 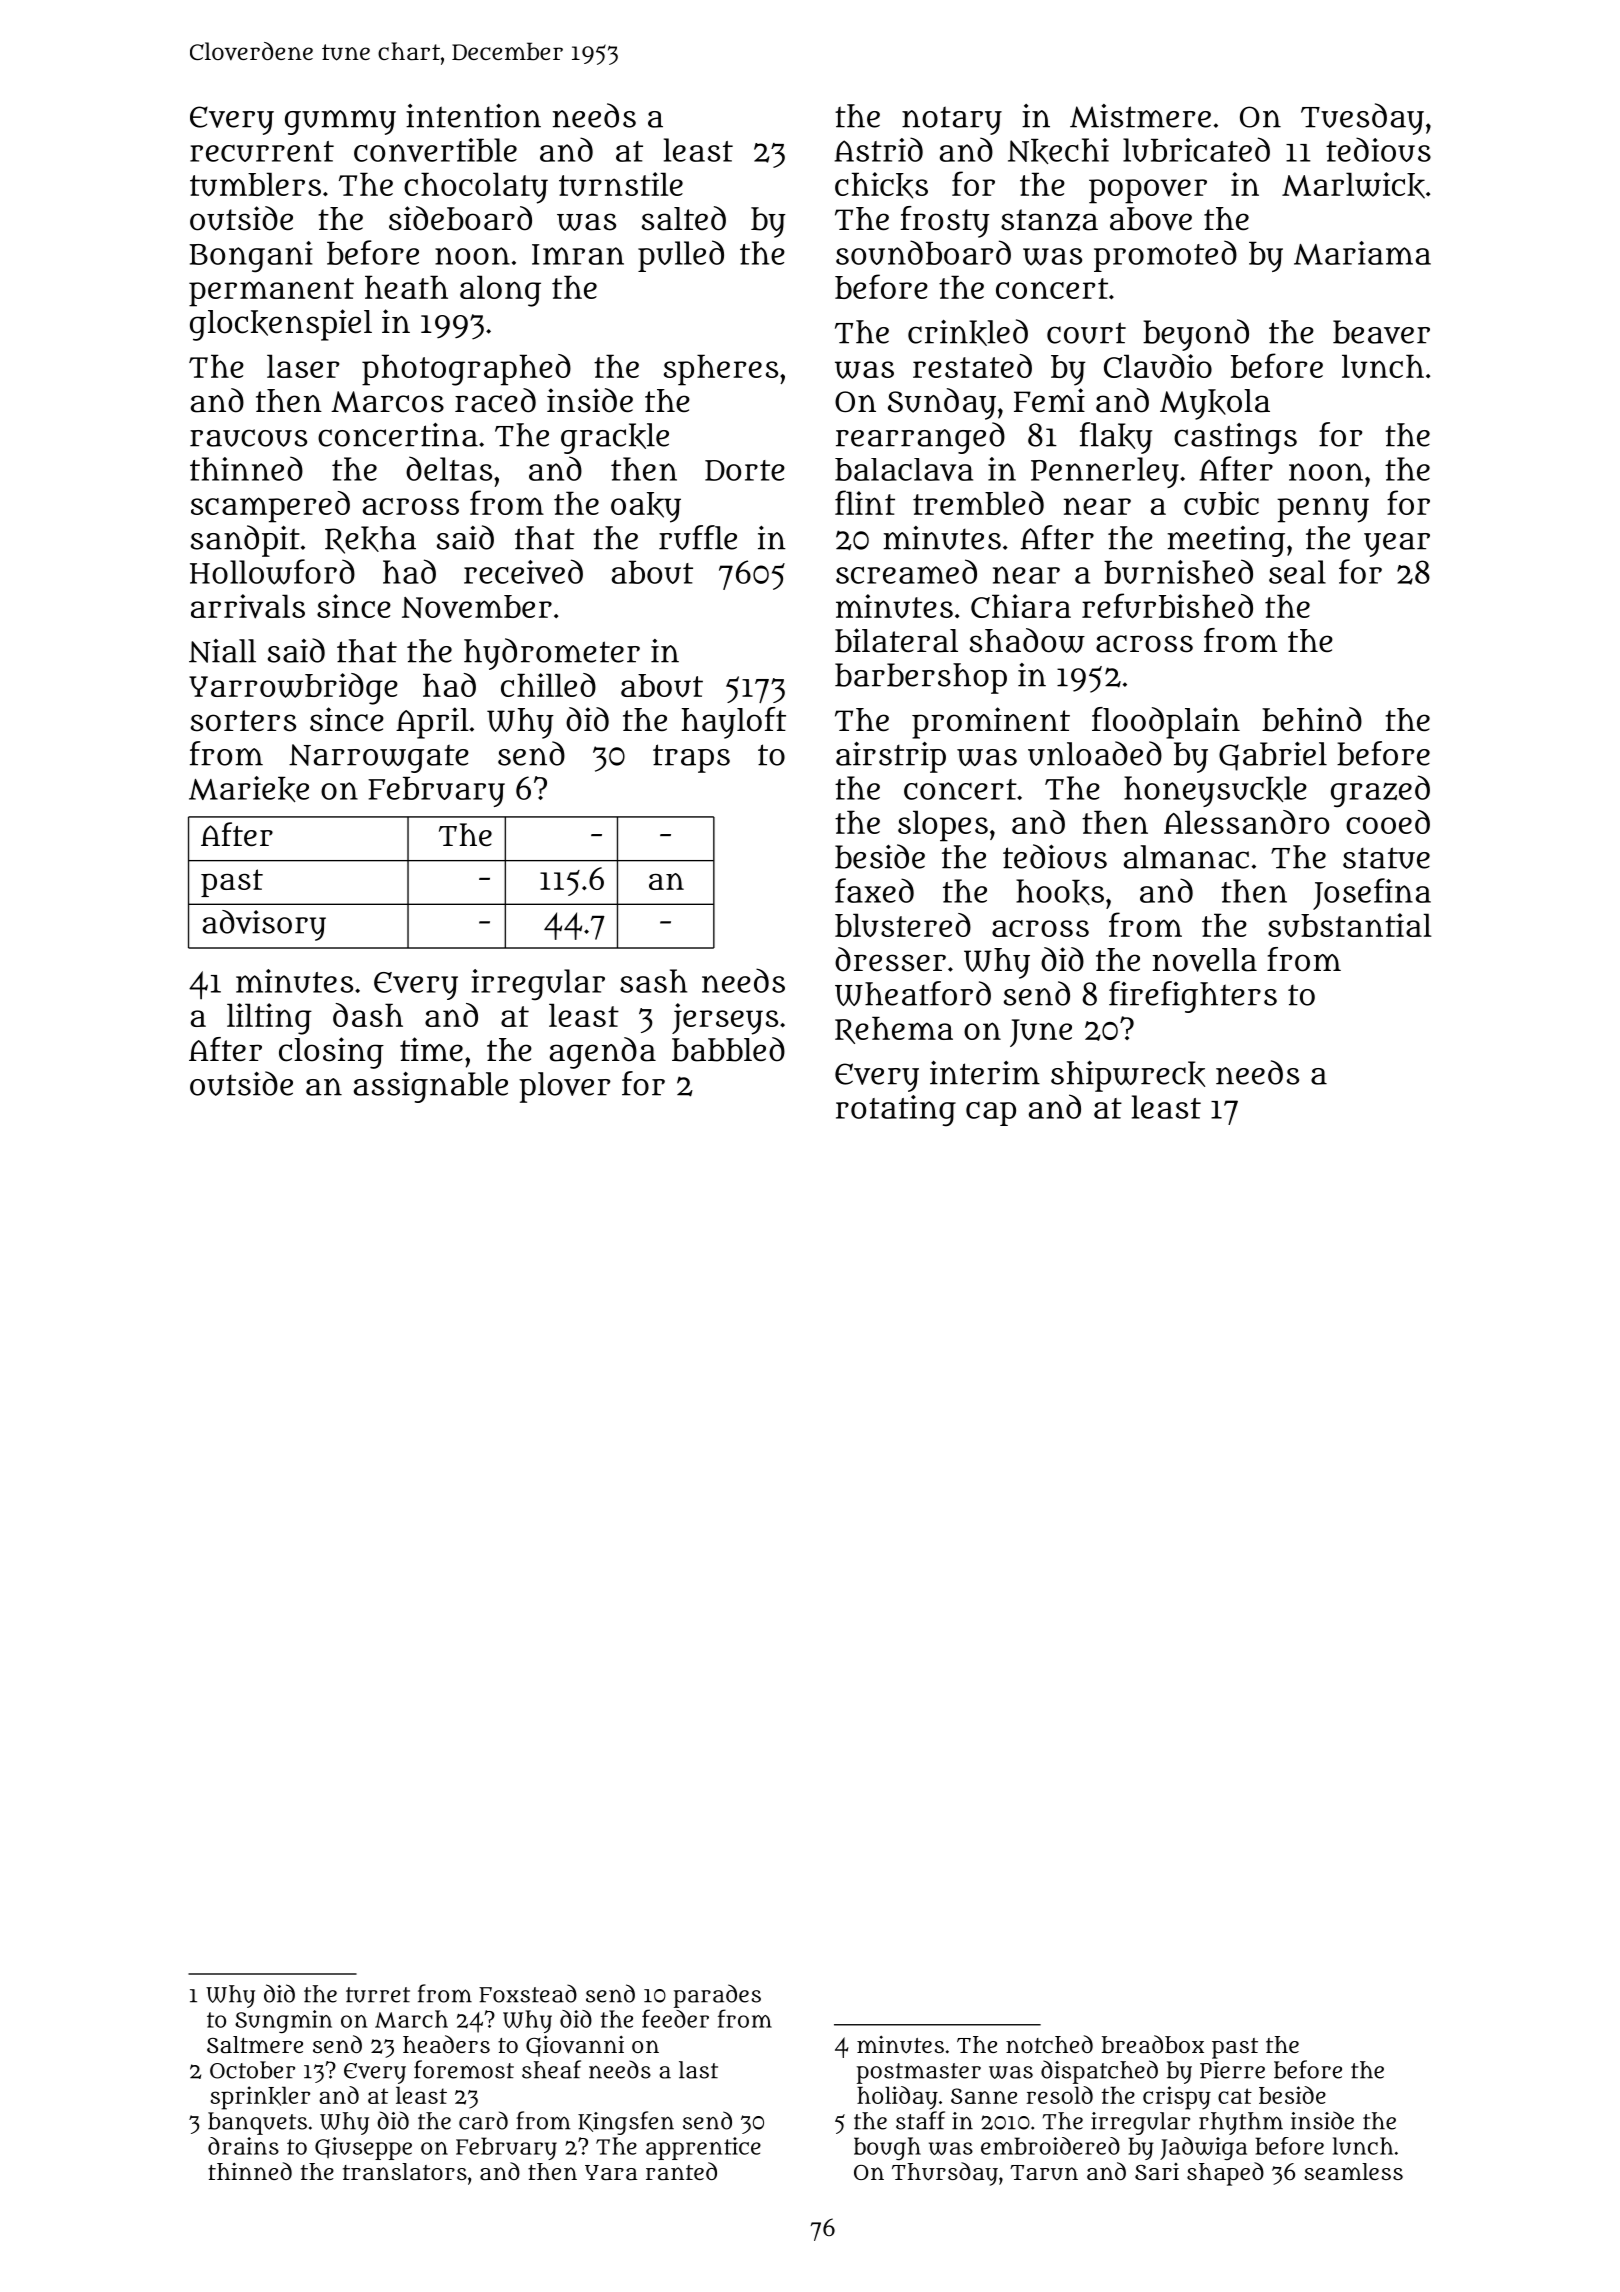 What do you see at coordinates (945, 2174) in the screenshot?
I see `Thursday` at bounding box center [945, 2174].
